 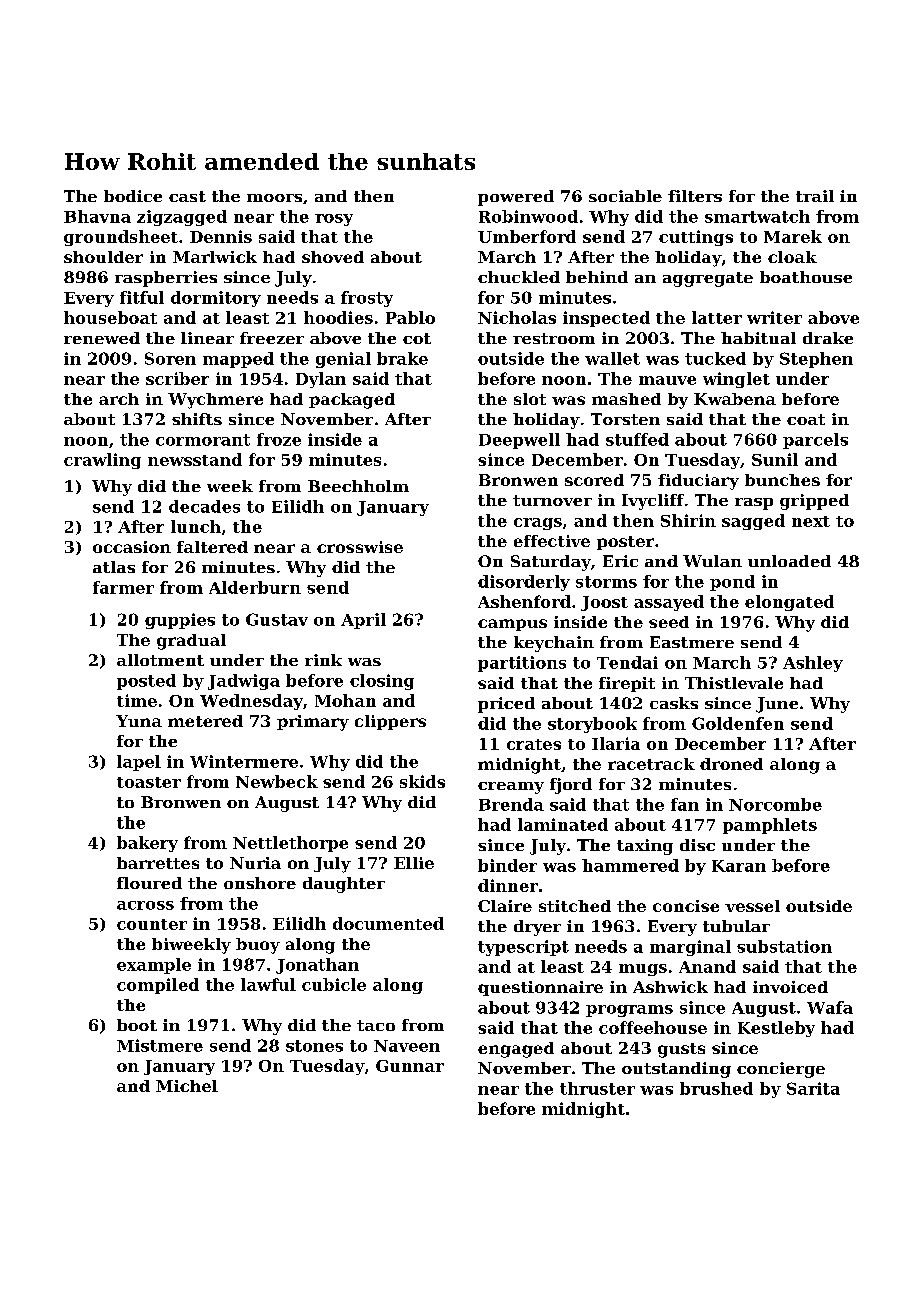 I want to click on buoy, so click(x=258, y=946).
